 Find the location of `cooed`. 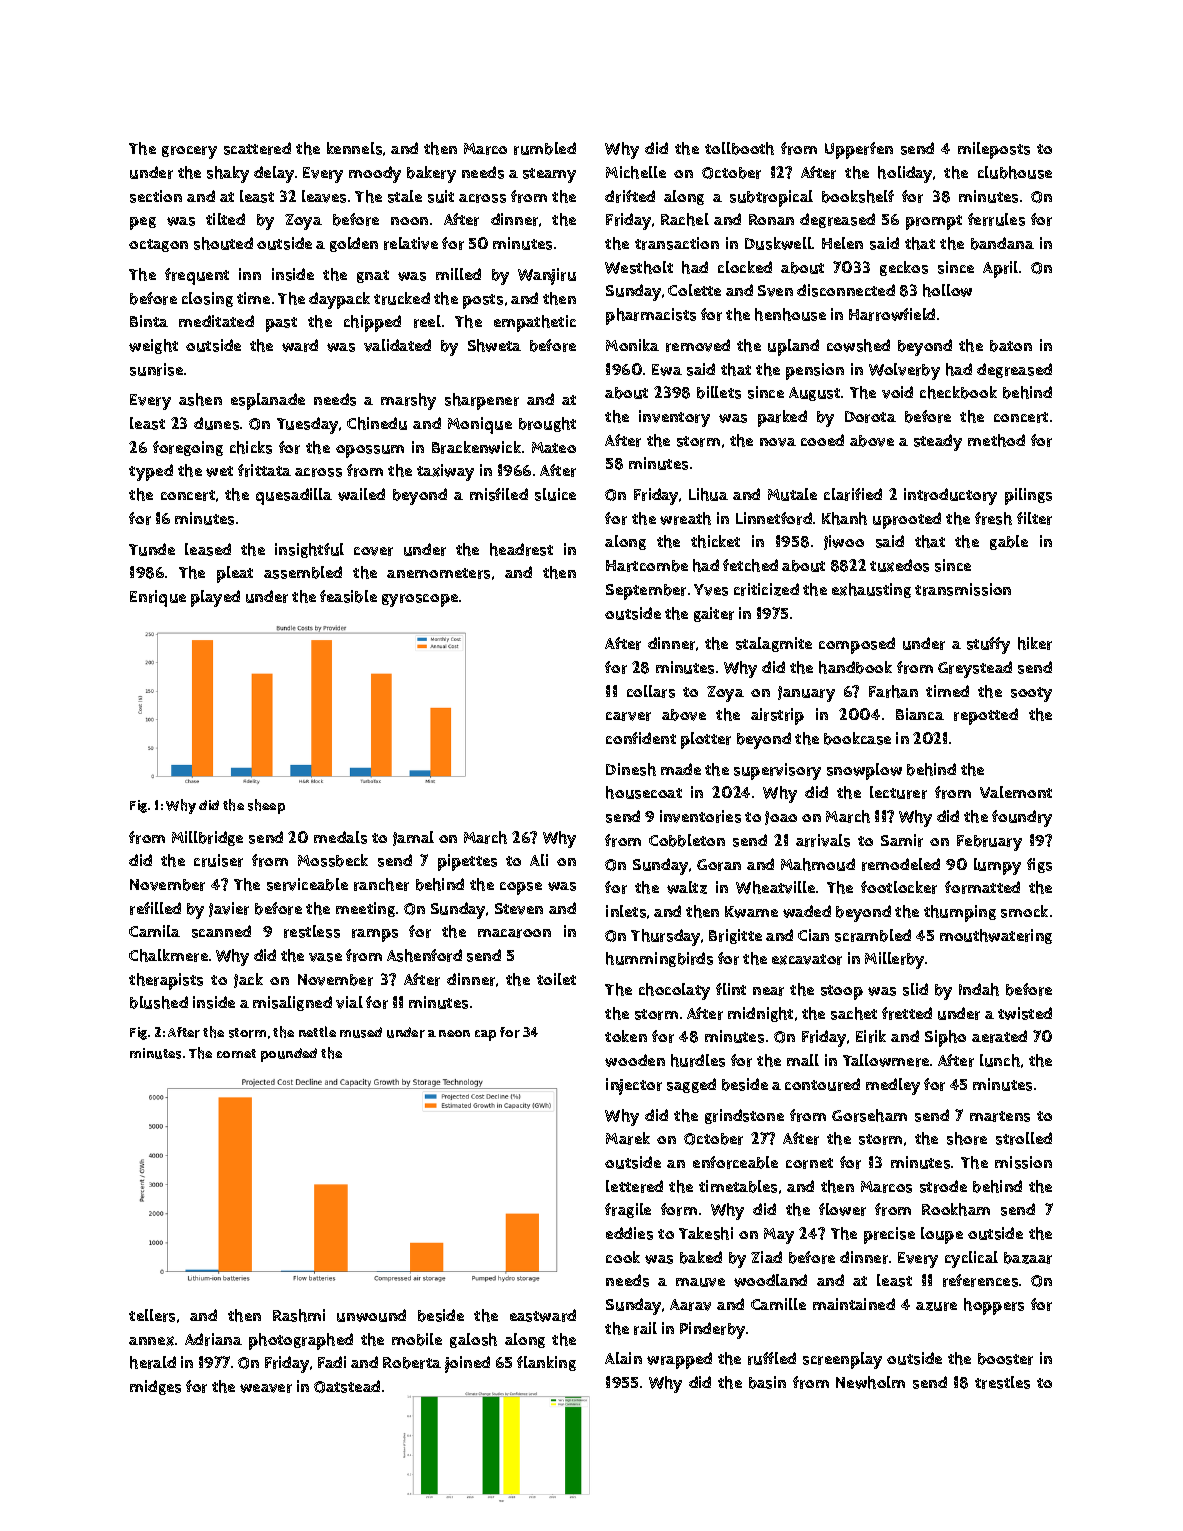

cooed is located at coordinates (822, 440).
